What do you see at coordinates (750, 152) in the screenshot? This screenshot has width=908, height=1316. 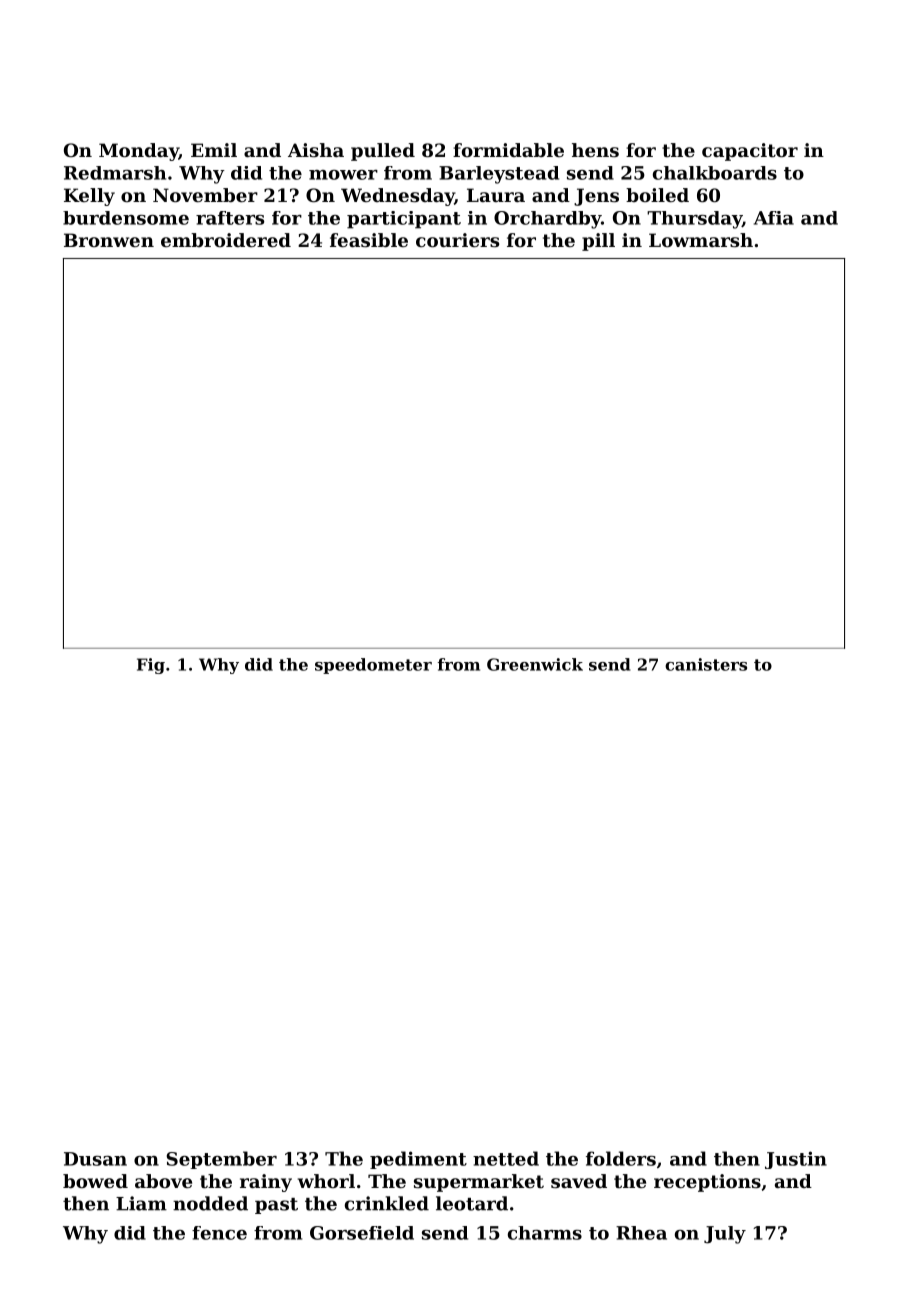 I see `capacitor` at bounding box center [750, 152].
